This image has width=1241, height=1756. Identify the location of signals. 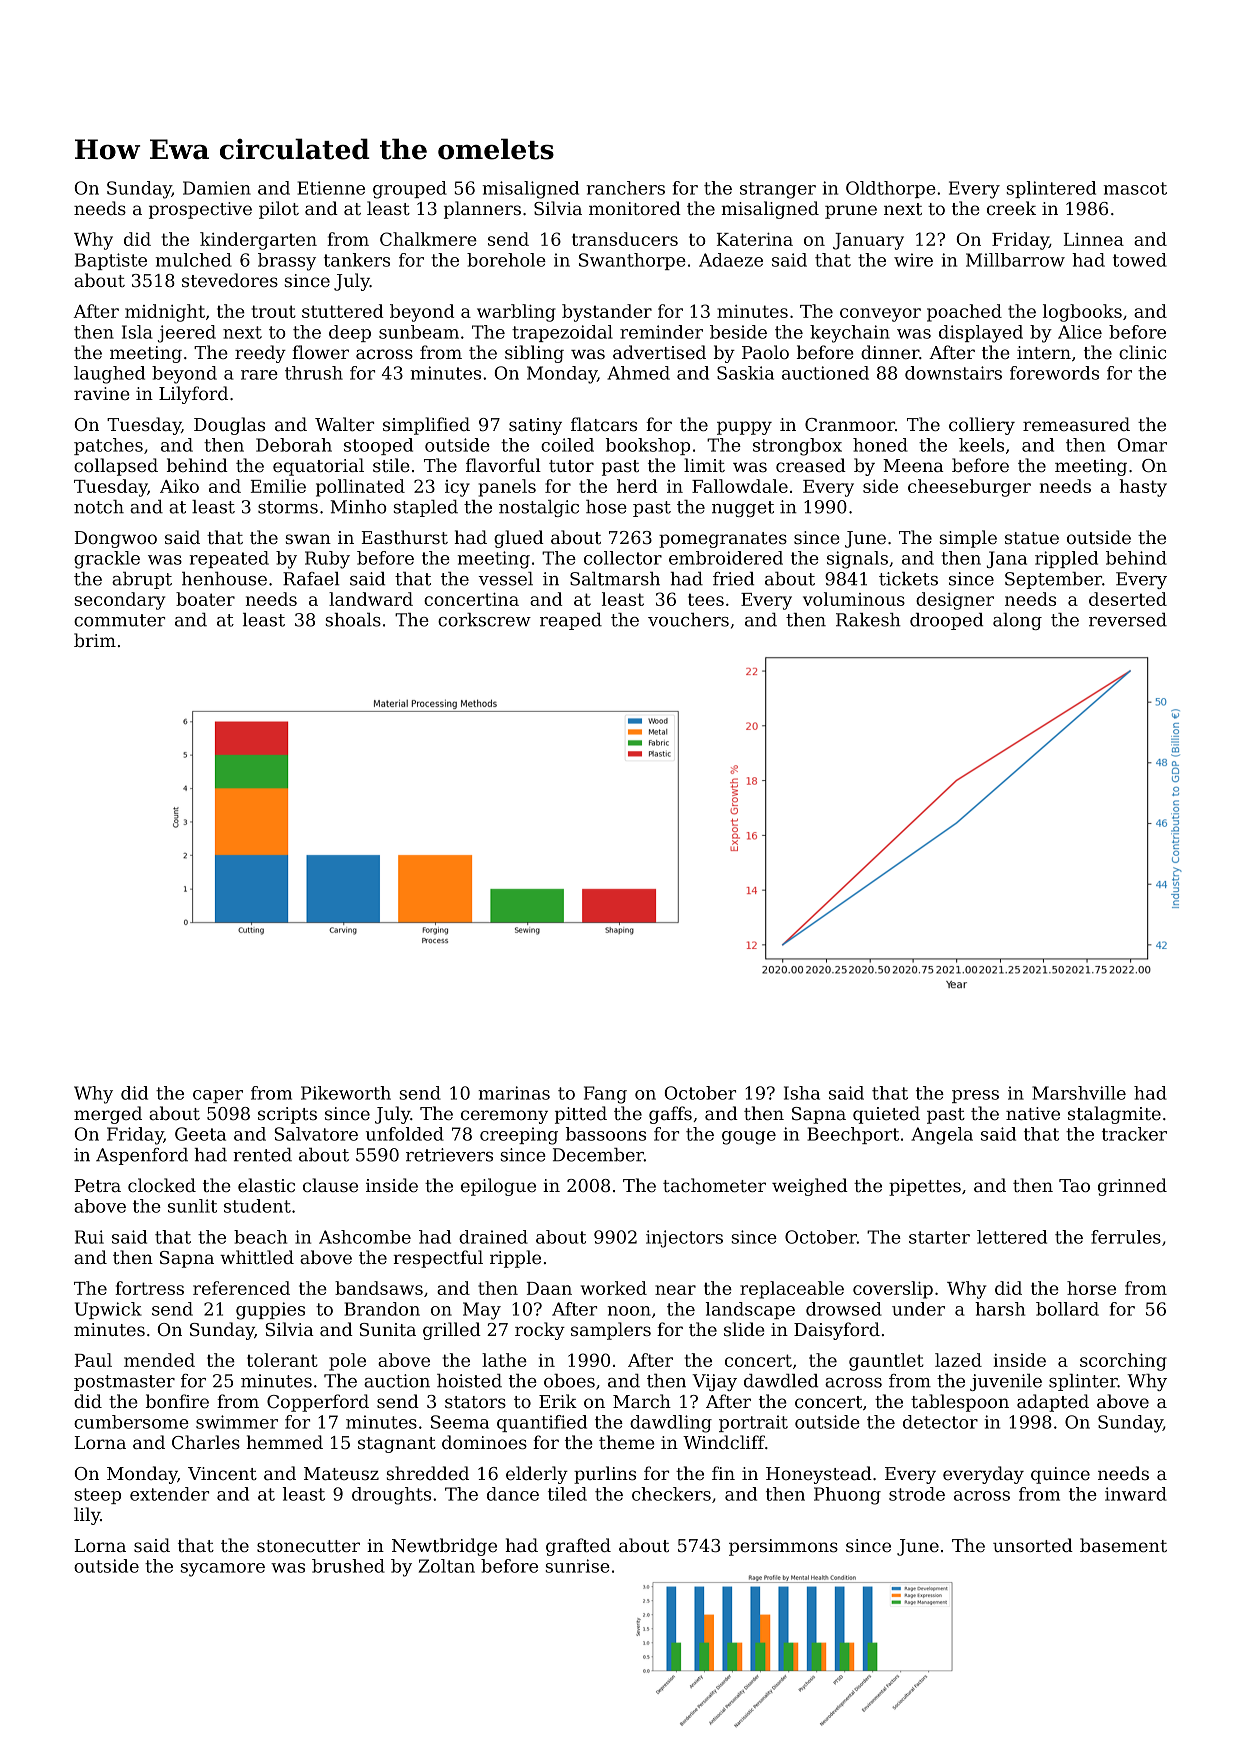
(857, 560).
